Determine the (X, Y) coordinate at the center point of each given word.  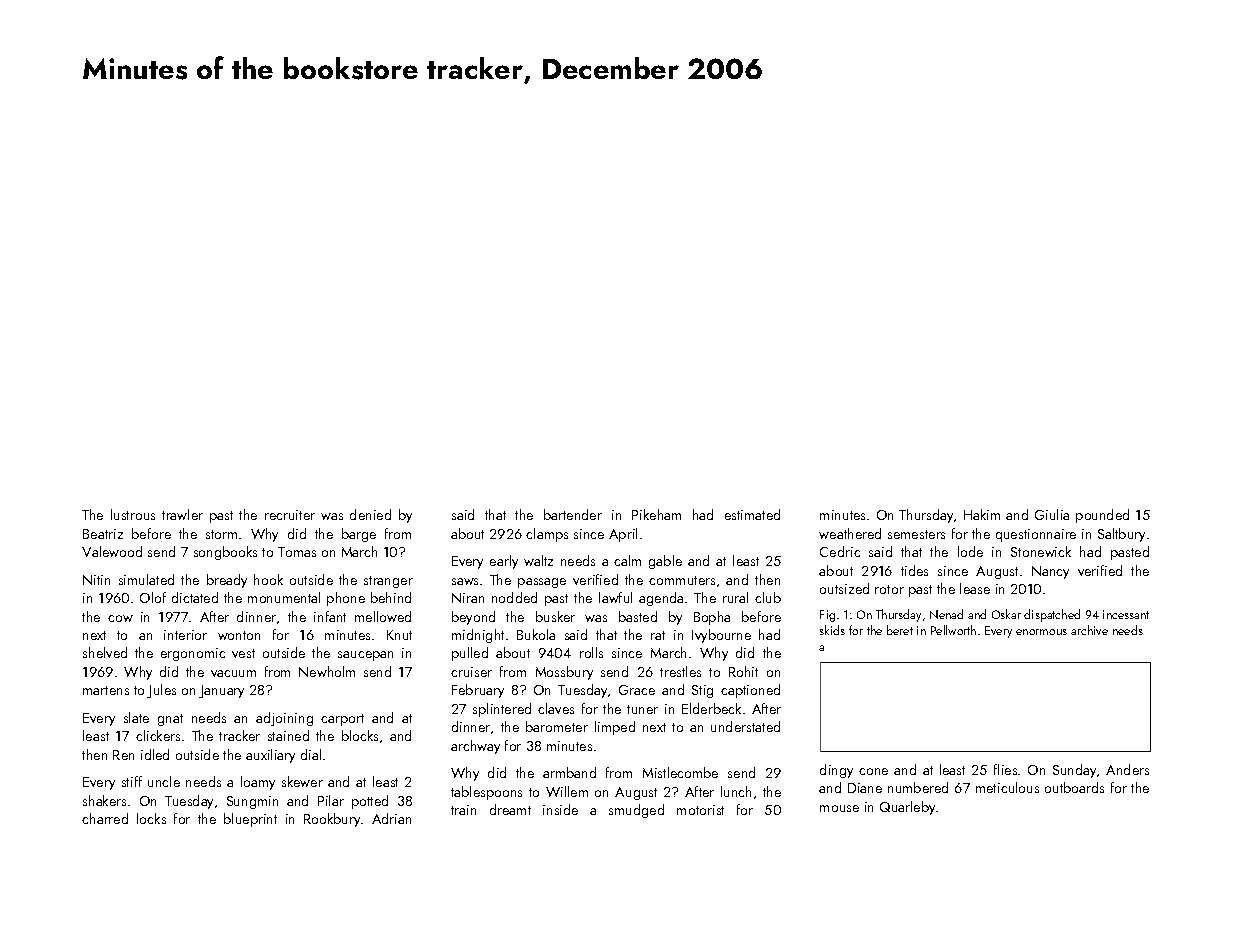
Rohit (743, 671)
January (221, 691)
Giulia (1052, 514)
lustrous (133, 514)
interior (185, 635)
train (463, 810)
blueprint (250, 820)
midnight (478, 636)
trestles (680, 671)
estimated (752, 514)
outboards (1074, 787)
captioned (750, 691)
